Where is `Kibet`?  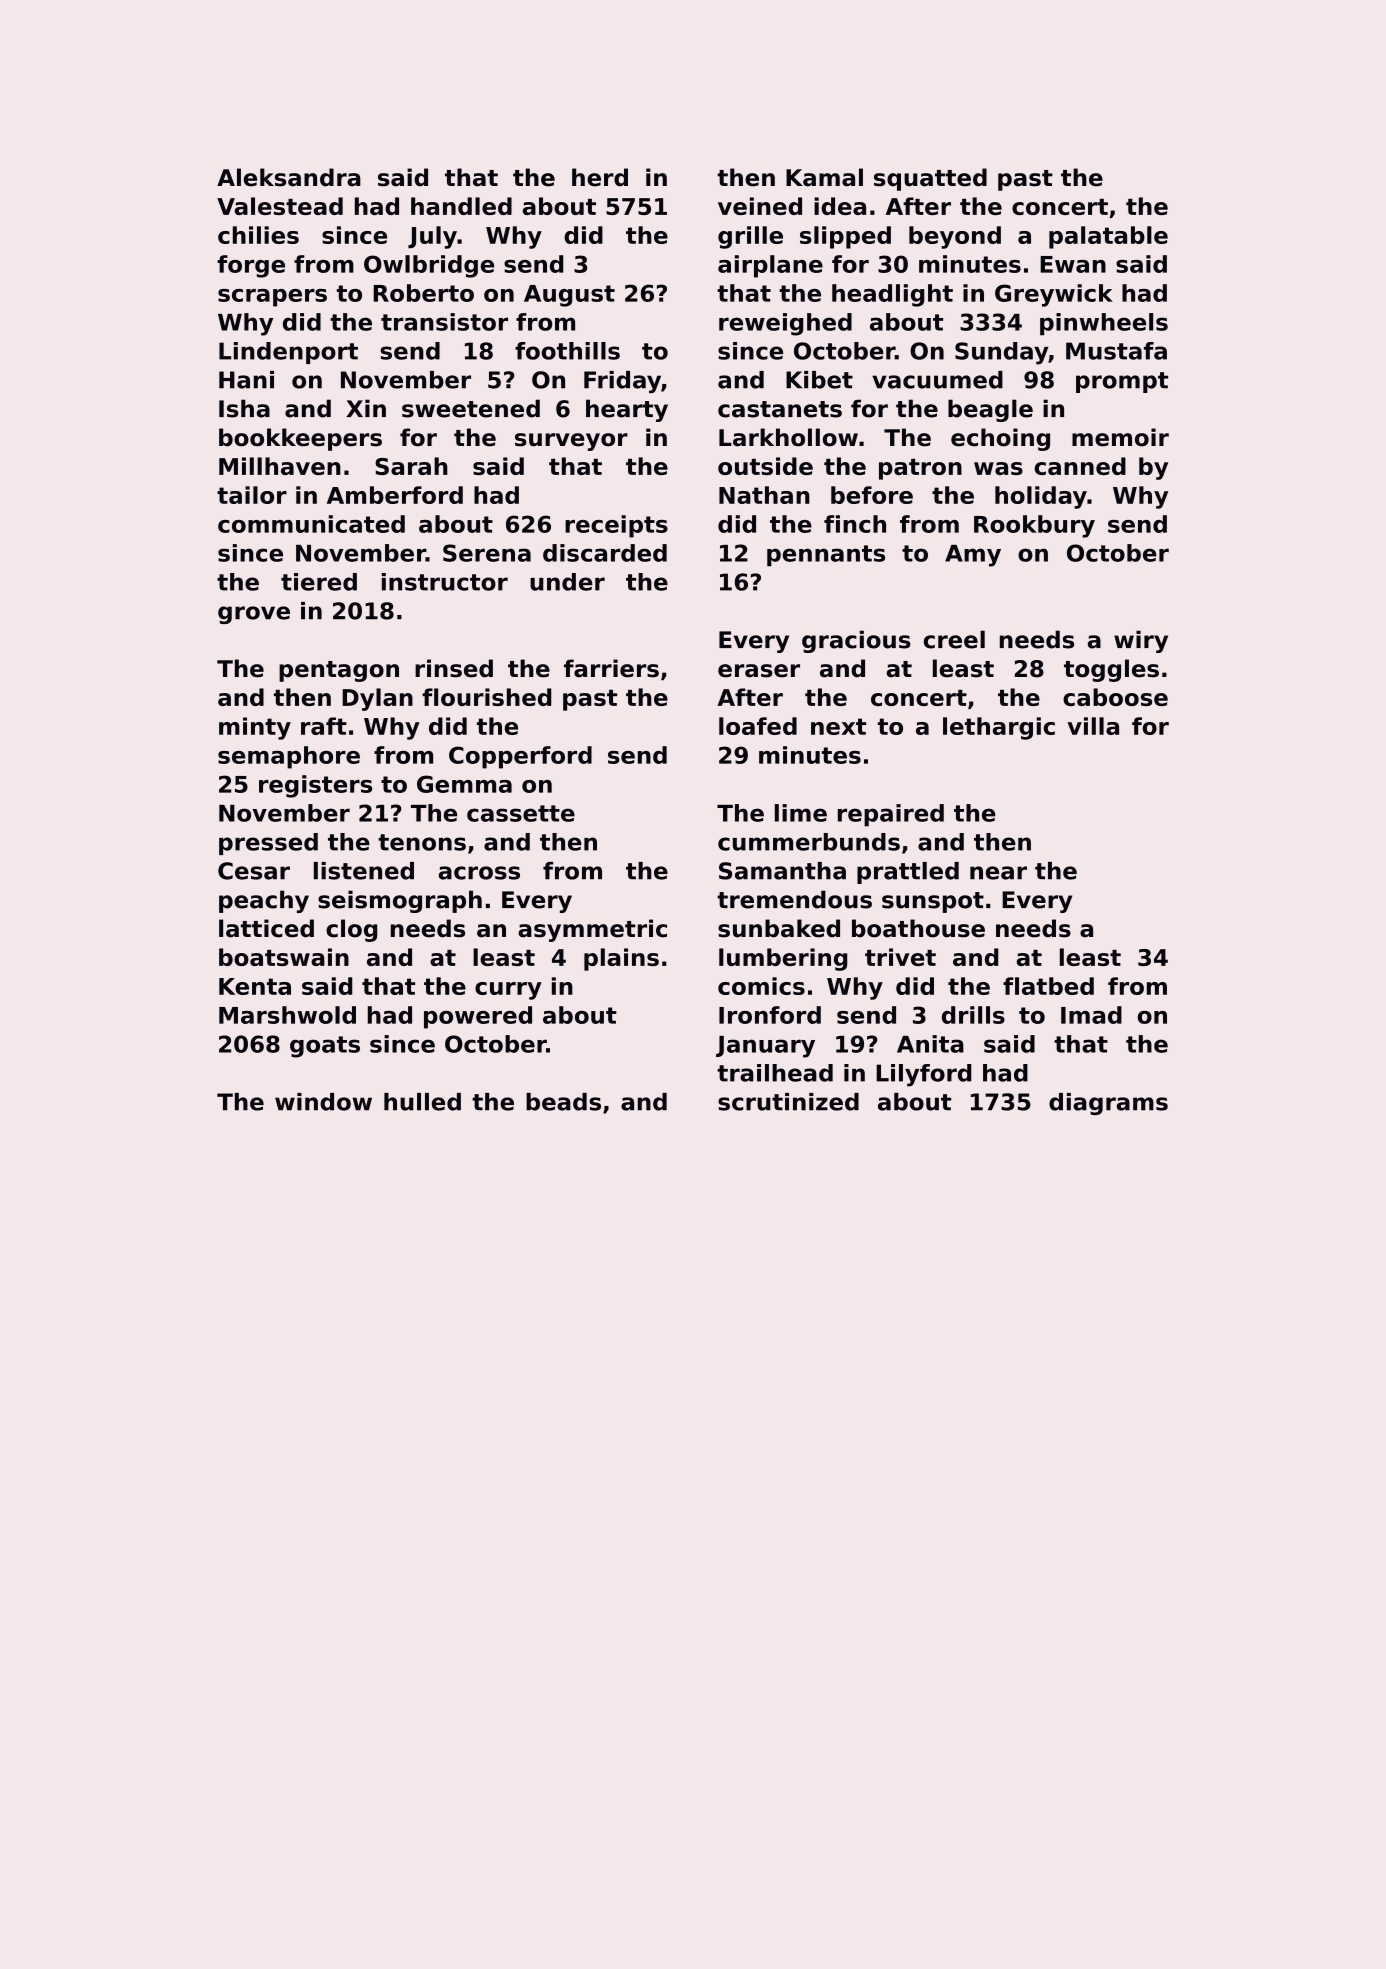 Kibet is located at coordinates (819, 380).
